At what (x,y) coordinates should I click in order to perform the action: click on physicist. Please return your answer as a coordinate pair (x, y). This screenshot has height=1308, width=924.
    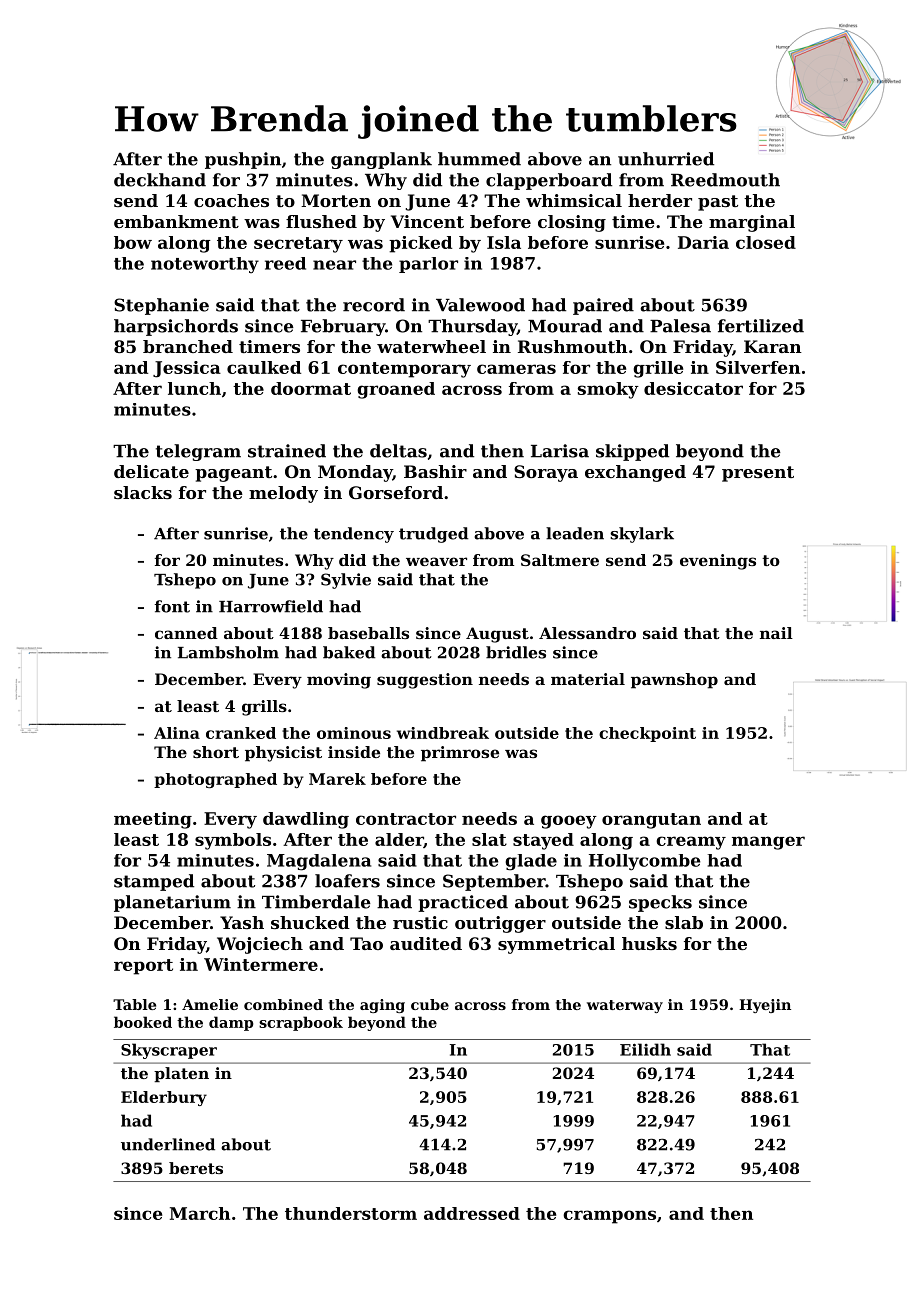
    Looking at the image, I should click on (283, 754).
